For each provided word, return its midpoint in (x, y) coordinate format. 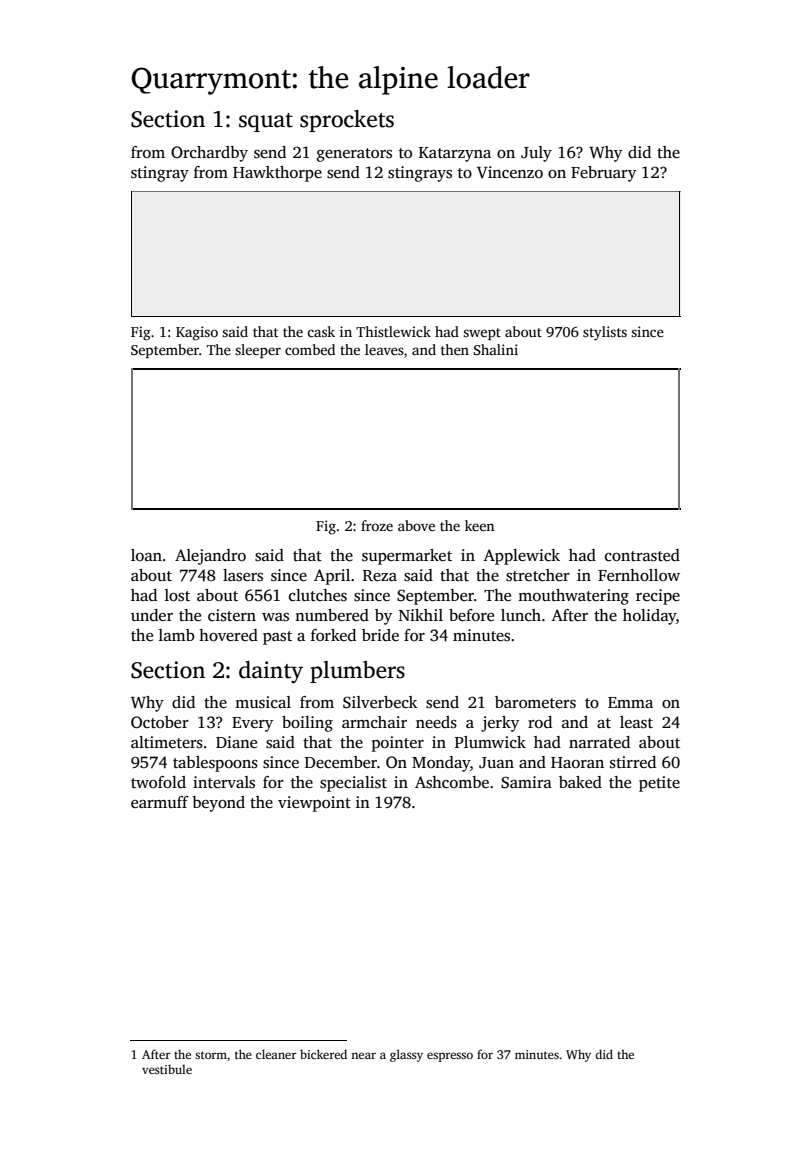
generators (354, 155)
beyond (218, 804)
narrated (599, 742)
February (603, 174)
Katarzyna (455, 154)
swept (482, 334)
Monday (441, 764)
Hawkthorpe (277, 174)
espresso (450, 1057)
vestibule (167, 1069)
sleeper (258, 351)
